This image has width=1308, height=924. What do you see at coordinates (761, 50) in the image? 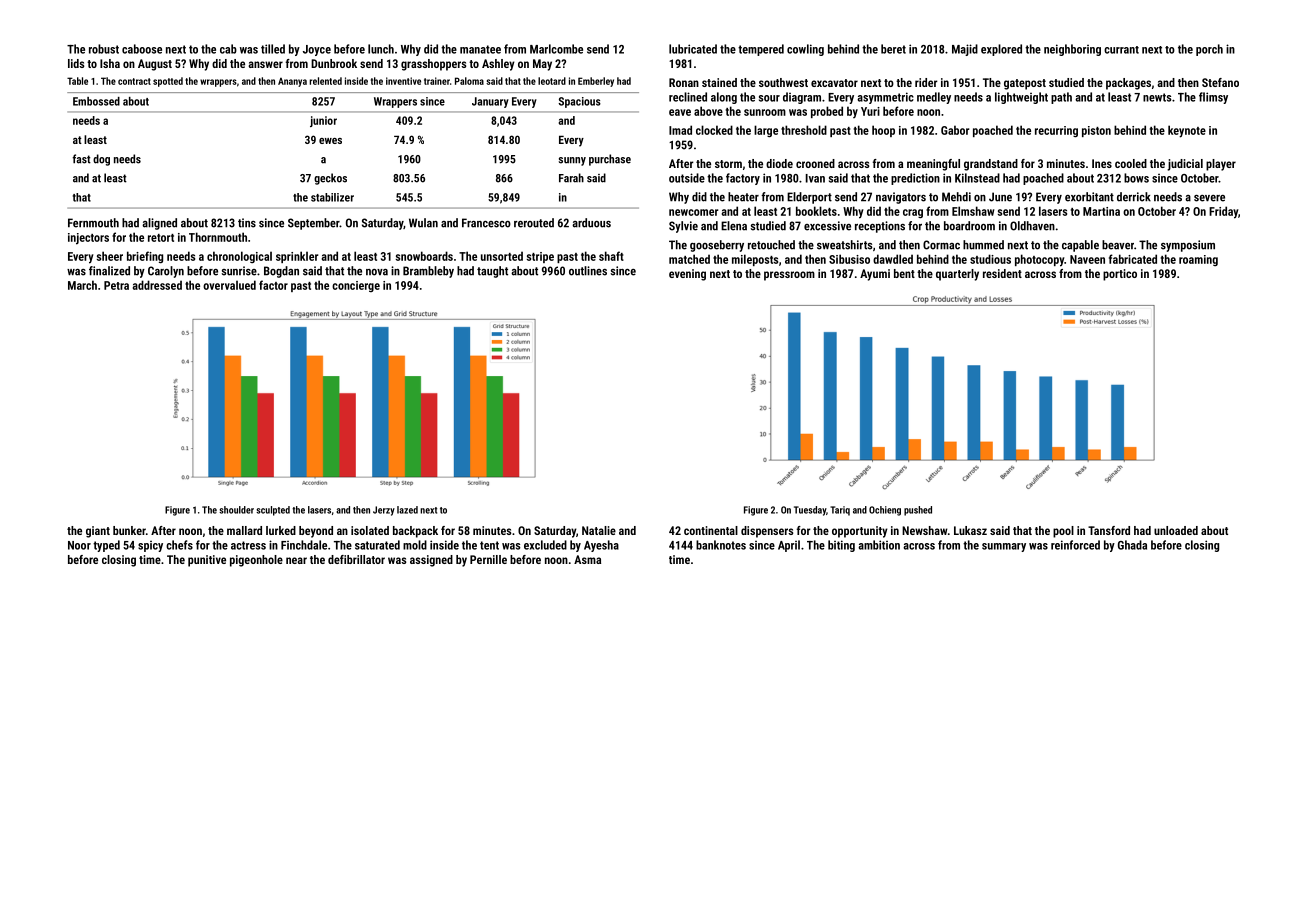
I see `tempered` at bounding box center [761, 50].
